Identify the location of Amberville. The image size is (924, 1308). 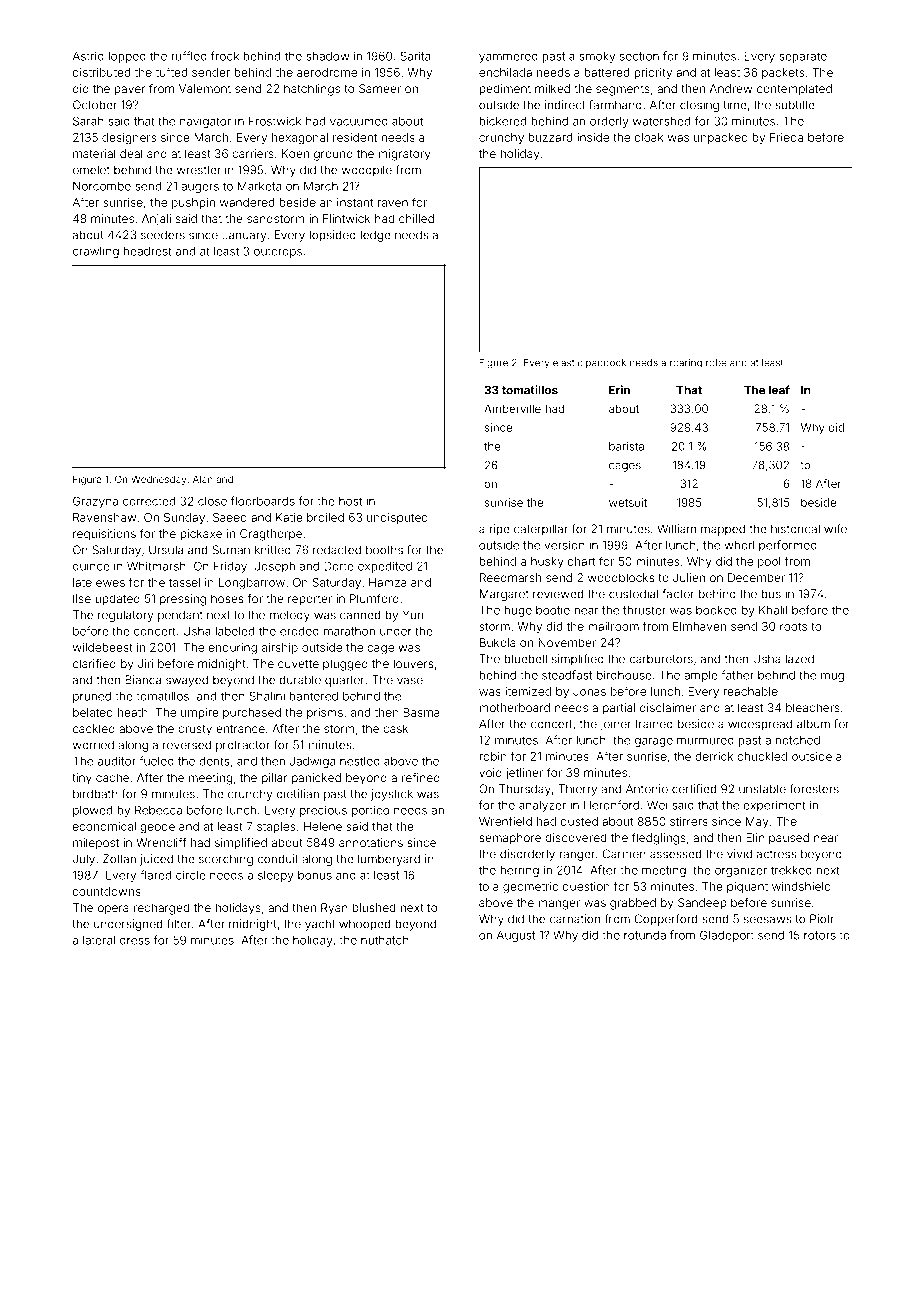
(512, 408).
